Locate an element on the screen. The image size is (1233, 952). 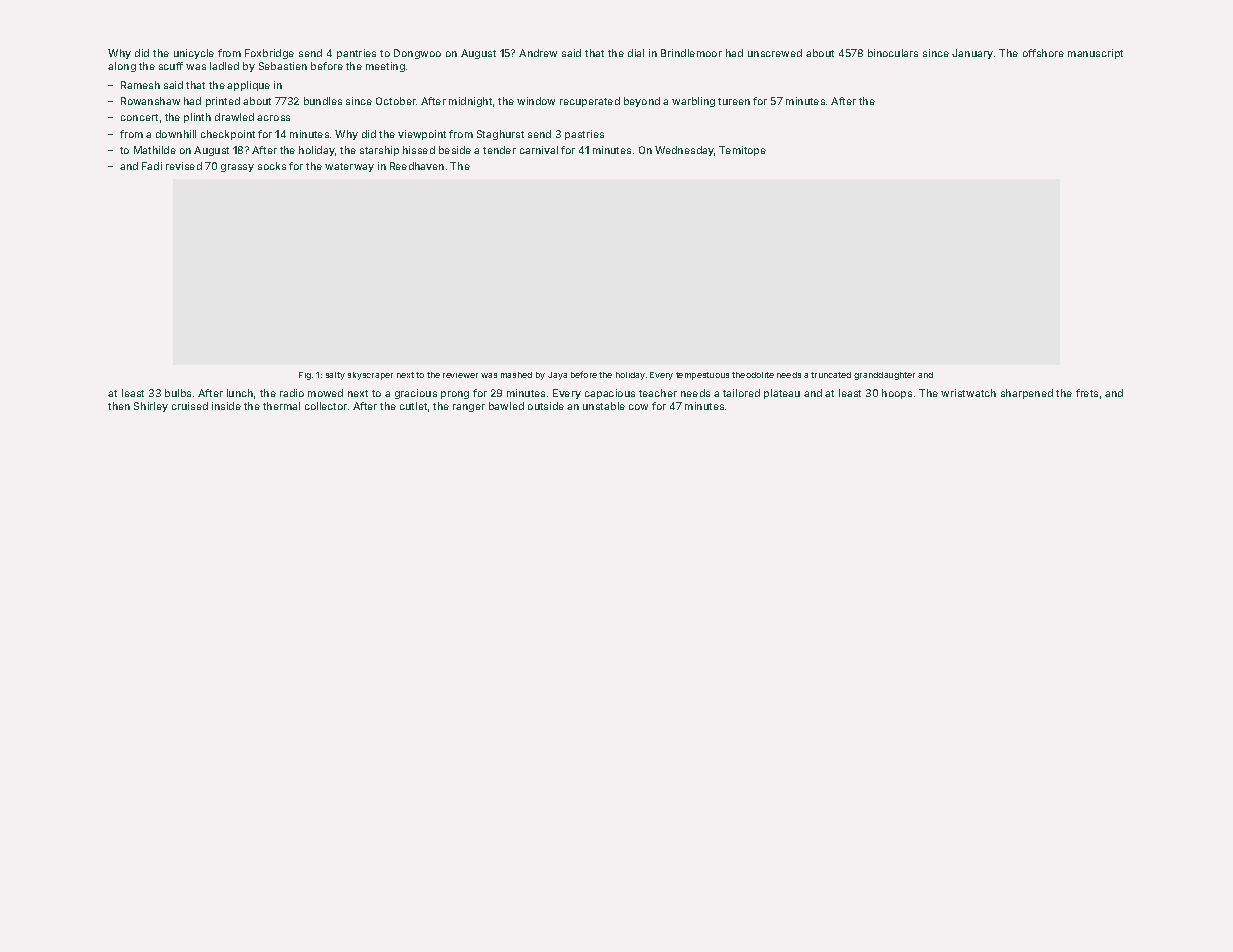
binoculars is located at coordinates (893, 53).
